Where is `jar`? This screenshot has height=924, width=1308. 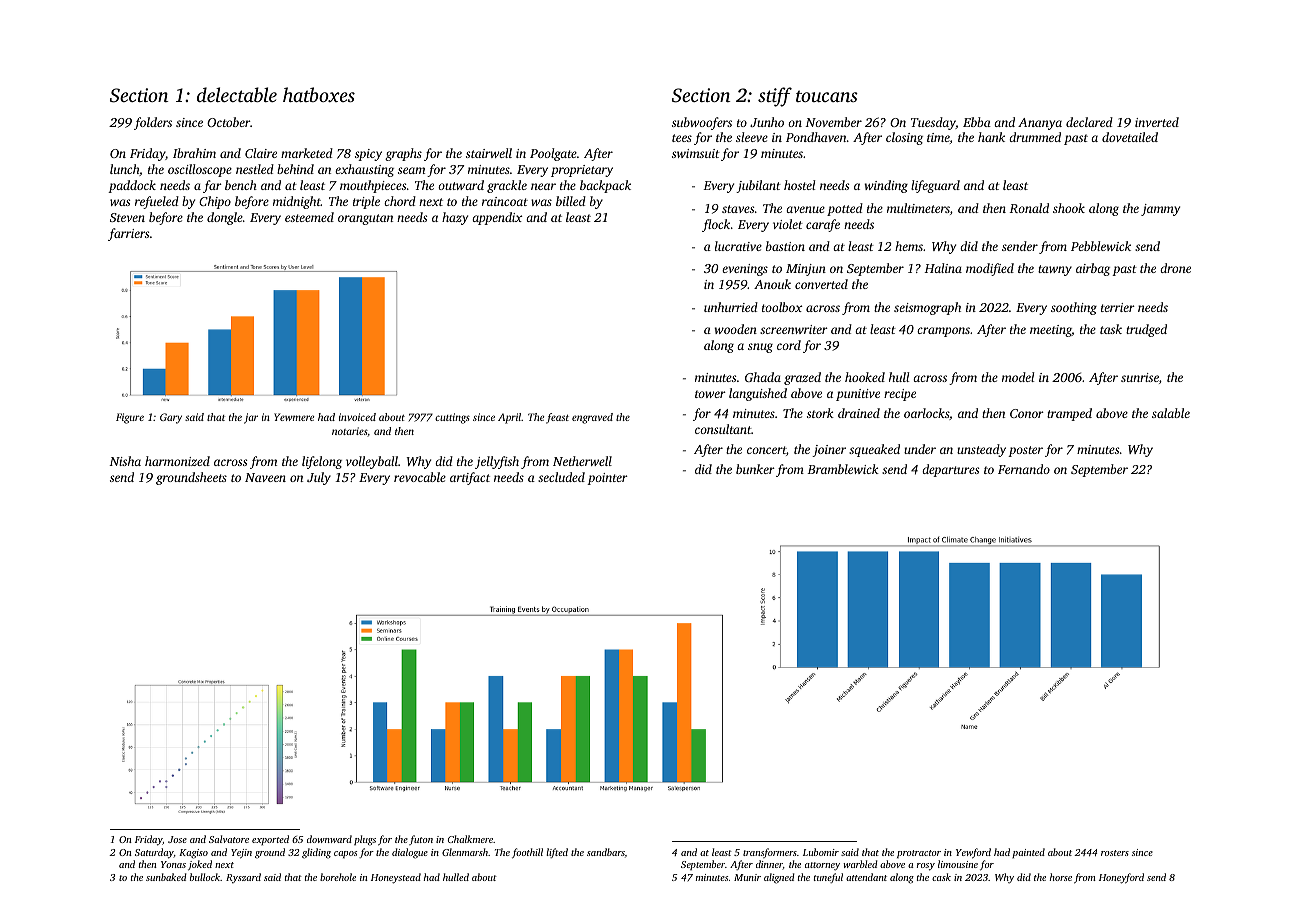 jar is located at coordinates (251, 418).
